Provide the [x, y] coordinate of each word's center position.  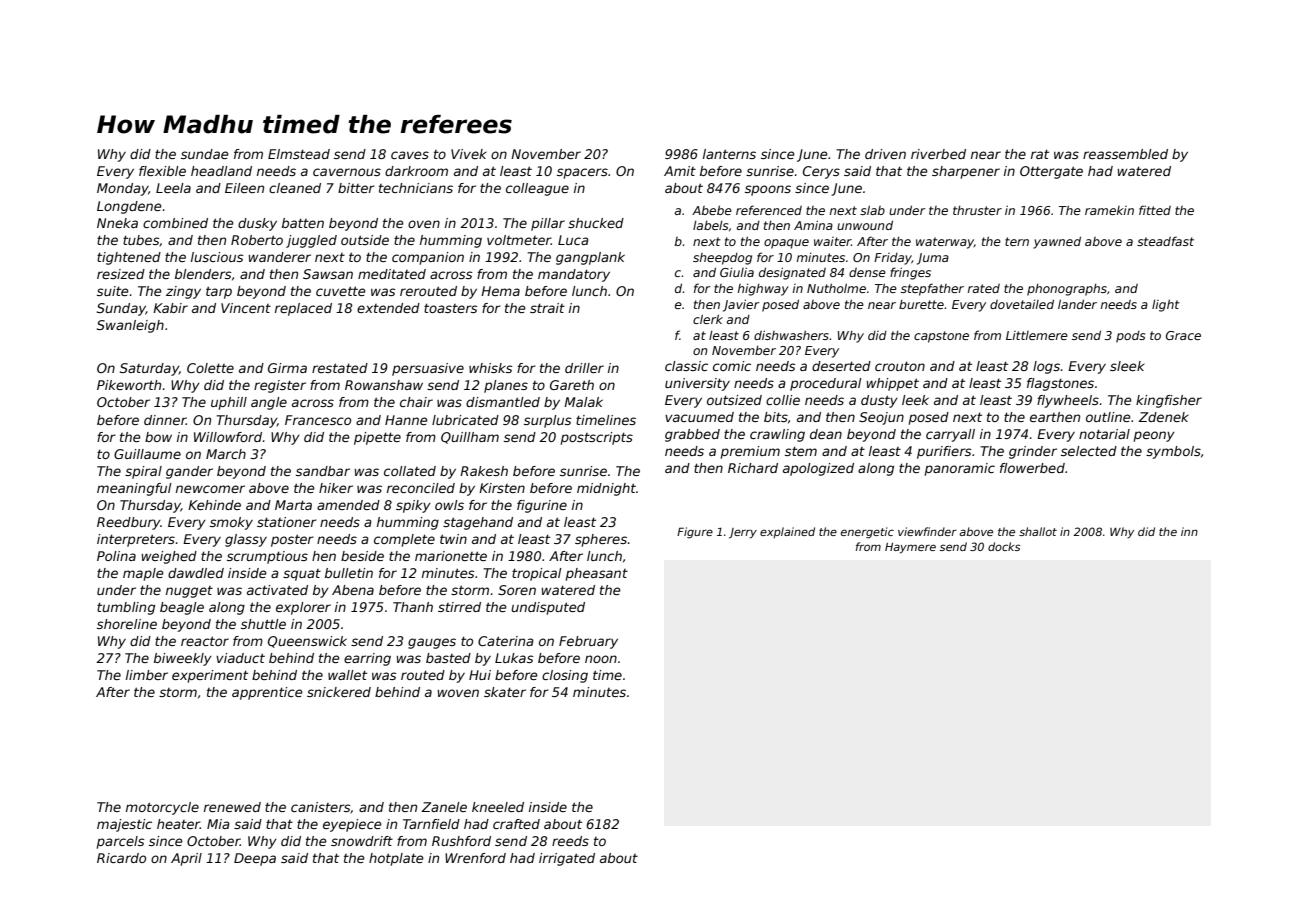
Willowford [228, 437]
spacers [582, 173]
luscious [217, 257]
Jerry [743, 533]
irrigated [567, 859]
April [186, 859]
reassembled [1125, 154]
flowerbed [1032, 468]
